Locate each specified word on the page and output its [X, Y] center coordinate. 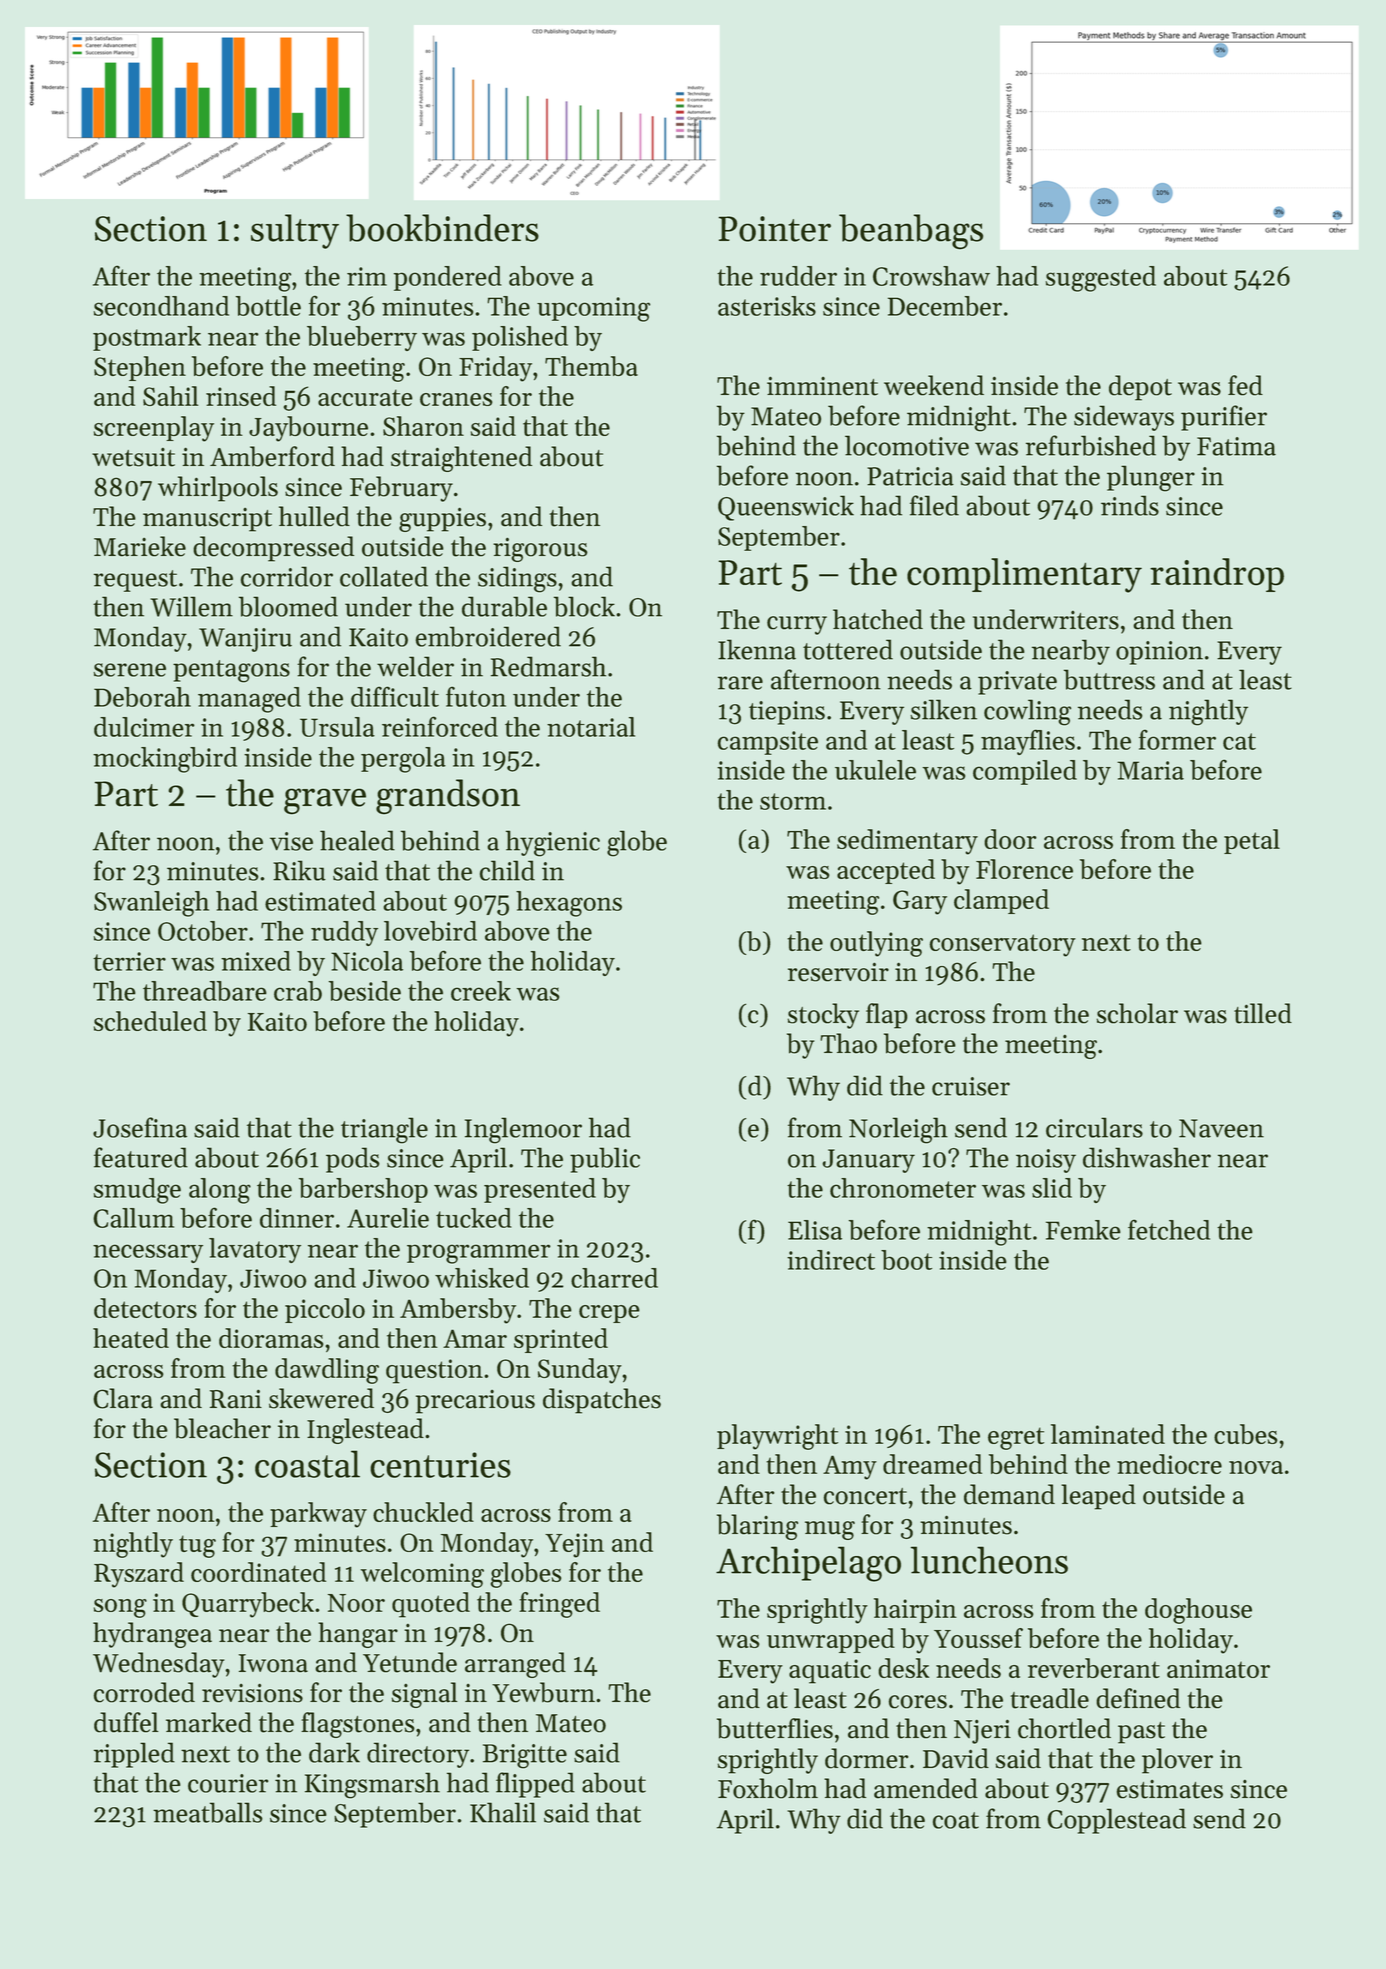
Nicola [367, 961]
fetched [1169, 1229]
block [584, 606]
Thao [848, 1043]
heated [131, 1338]
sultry [295, 231]
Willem [191, 606]
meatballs [208, 1812]
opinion [1159, 653]
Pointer [774, 229]
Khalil [503, 1812]
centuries [440, 1465]
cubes [1246, 1434]
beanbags [911, 231]
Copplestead [1116, 1821]
